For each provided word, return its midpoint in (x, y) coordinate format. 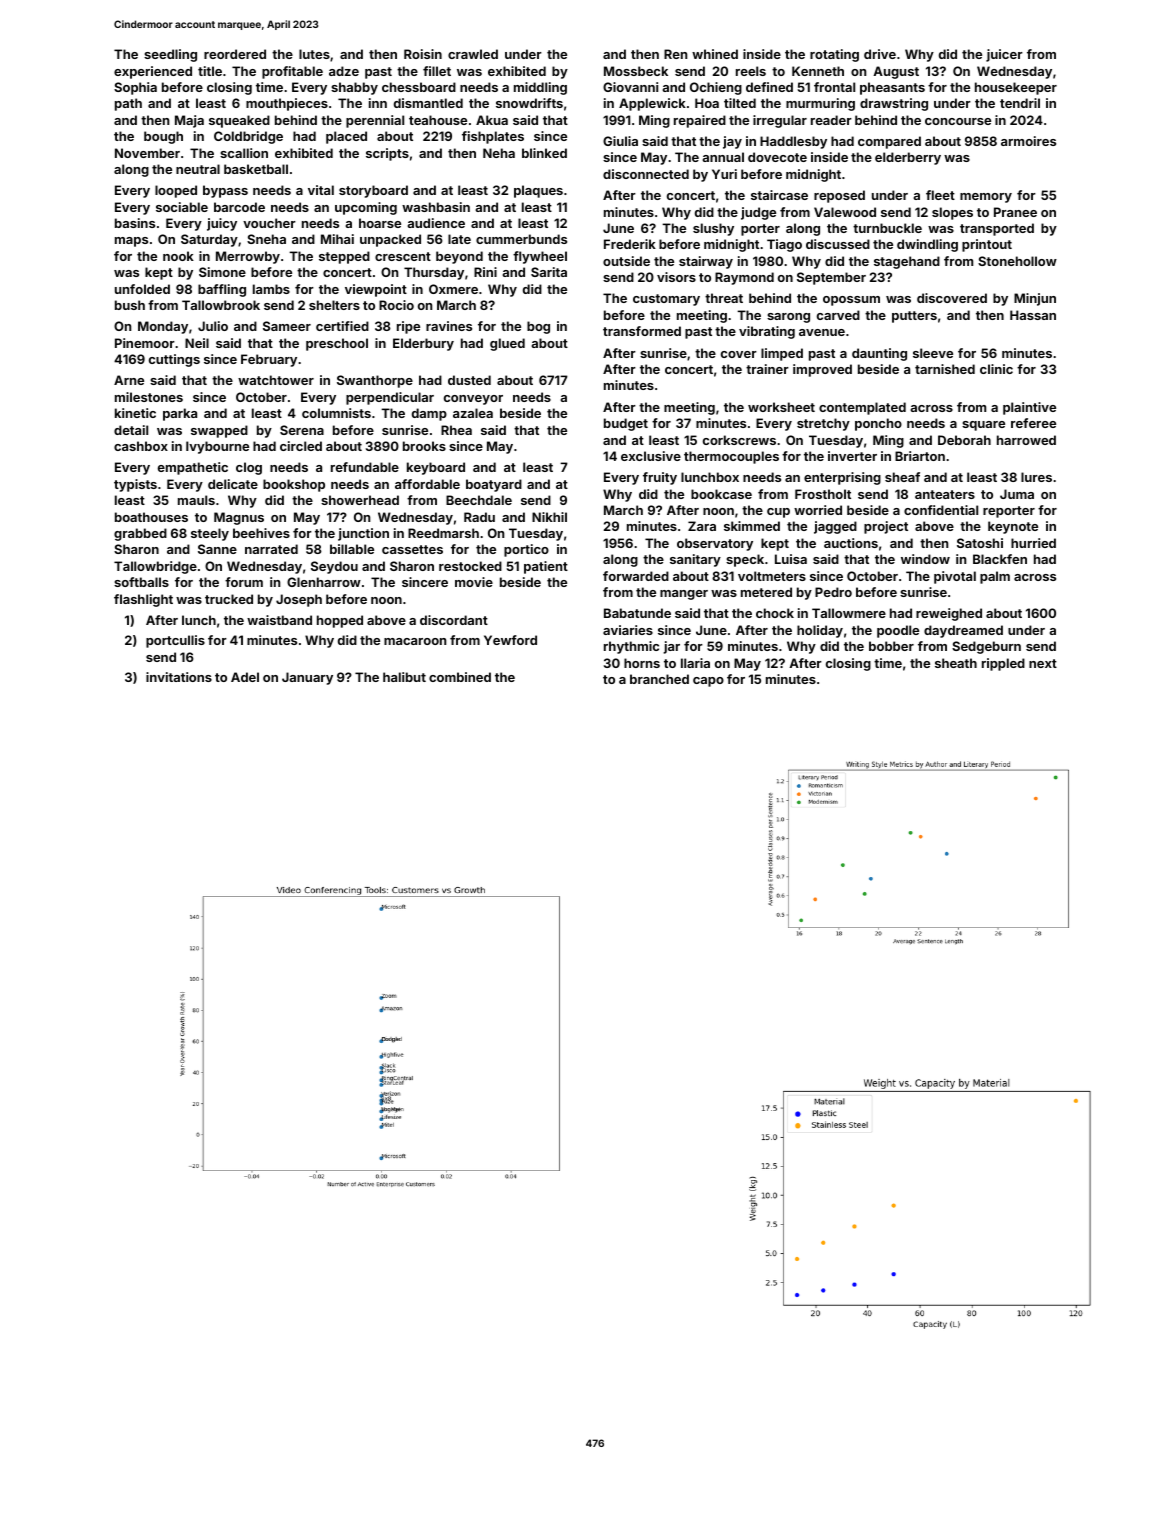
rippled (1003, 664)
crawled (473, 54)
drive (880, 54)
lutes (314, 54)
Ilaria (695, 663)
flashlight (143, 600)
